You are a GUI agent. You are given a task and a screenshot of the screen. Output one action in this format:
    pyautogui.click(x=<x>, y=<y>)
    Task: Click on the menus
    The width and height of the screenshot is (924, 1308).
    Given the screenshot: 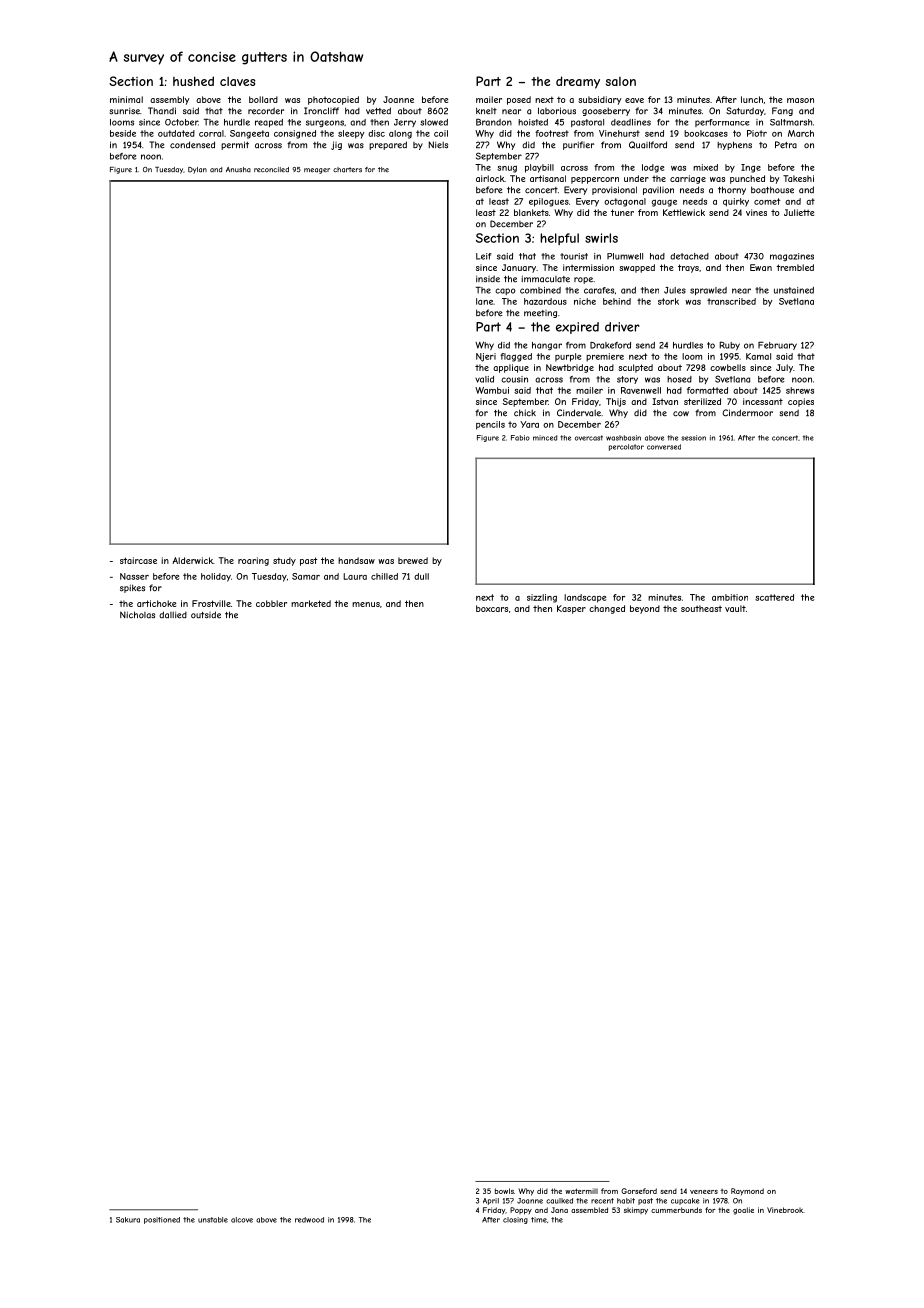 What is the action you would take?
    pyautogui.click(x=366, y=604)
